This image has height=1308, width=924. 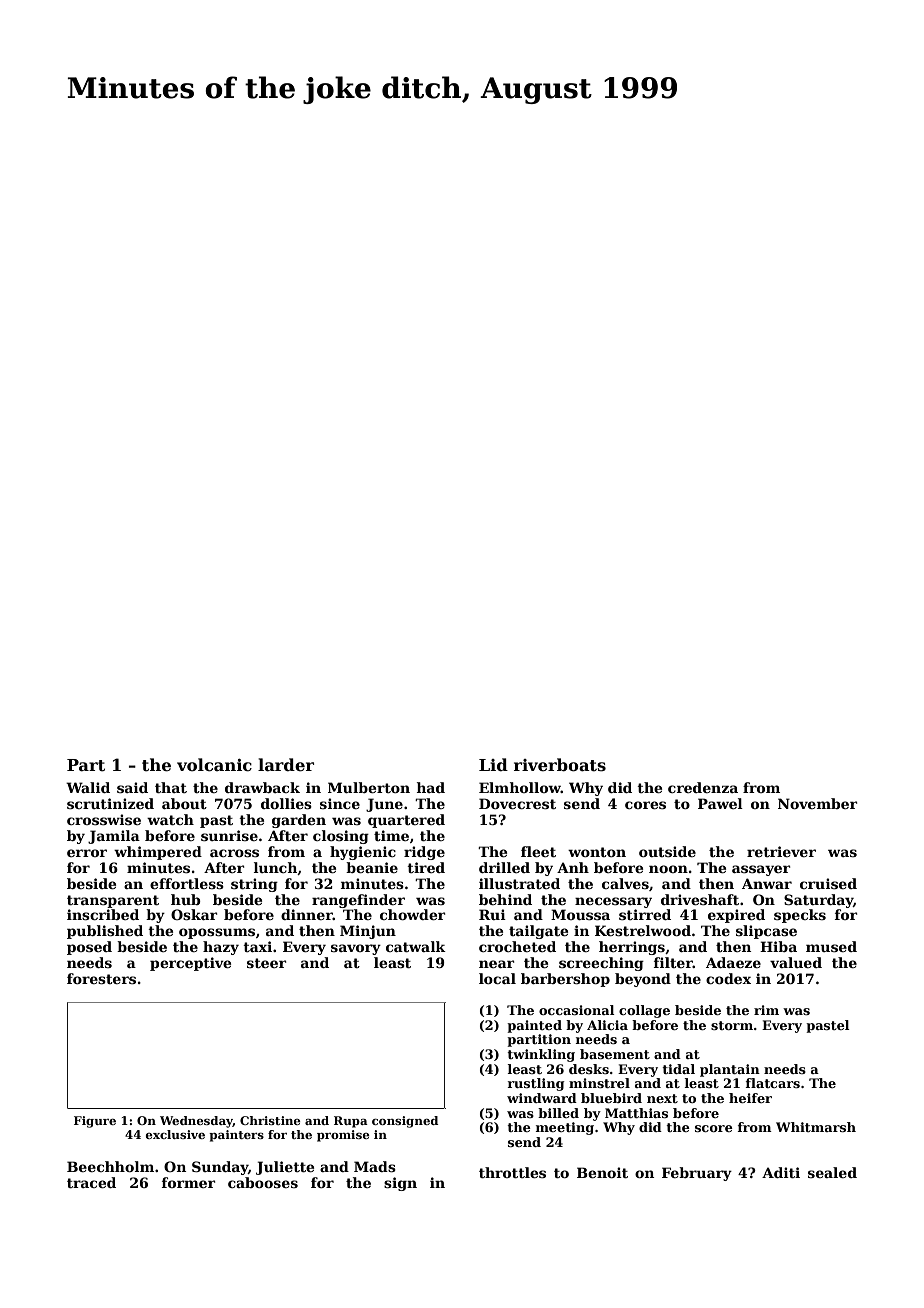 What do you see at coordinates (832, 1172) in the image?
I see `sealed` at bounding box center [832, 1172].
